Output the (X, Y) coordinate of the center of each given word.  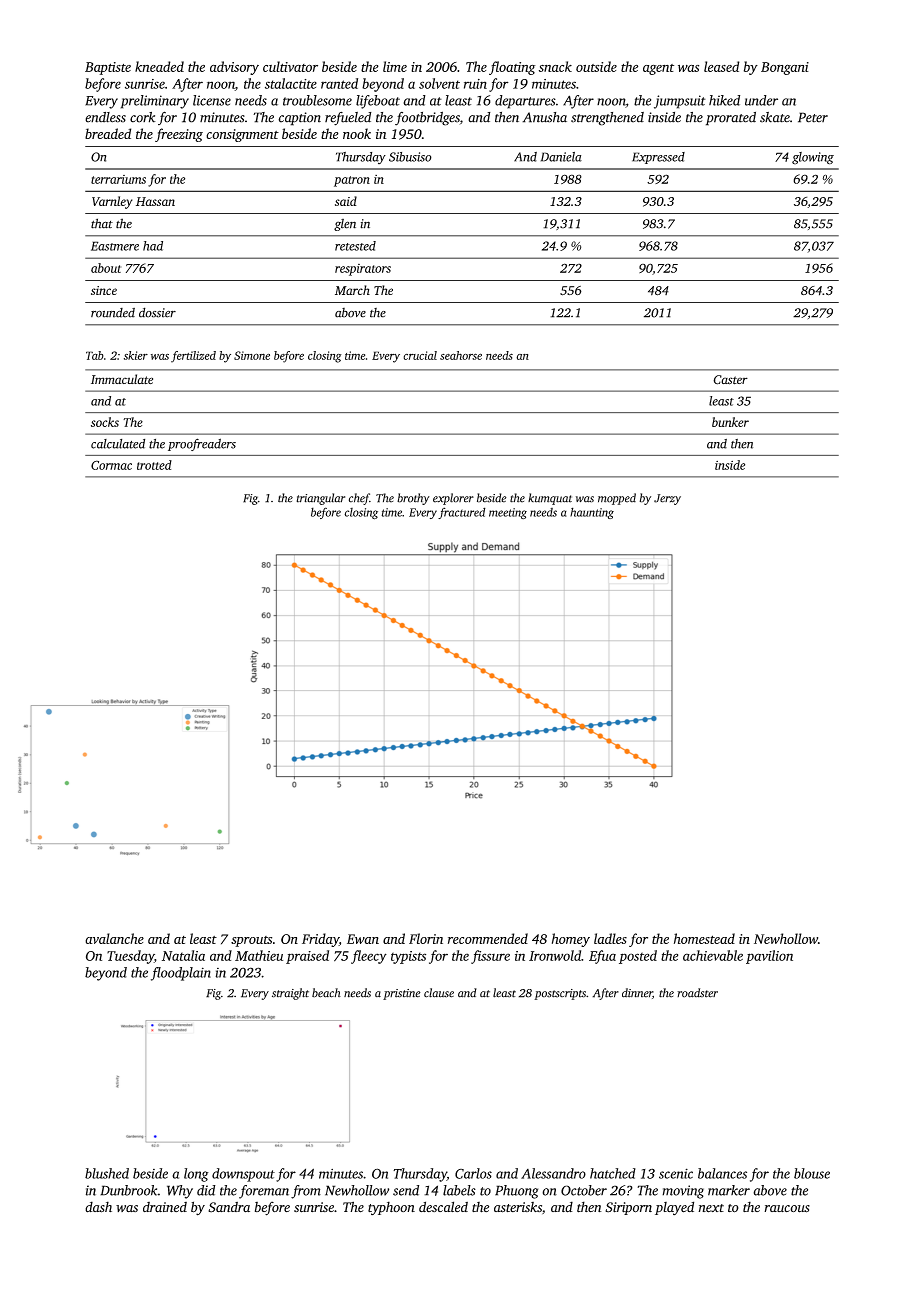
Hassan (155, 201)
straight (290, 994)
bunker (730, 422)
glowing (813, 158)
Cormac (111, 465)
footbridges (427, 118)
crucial (420, 355)
